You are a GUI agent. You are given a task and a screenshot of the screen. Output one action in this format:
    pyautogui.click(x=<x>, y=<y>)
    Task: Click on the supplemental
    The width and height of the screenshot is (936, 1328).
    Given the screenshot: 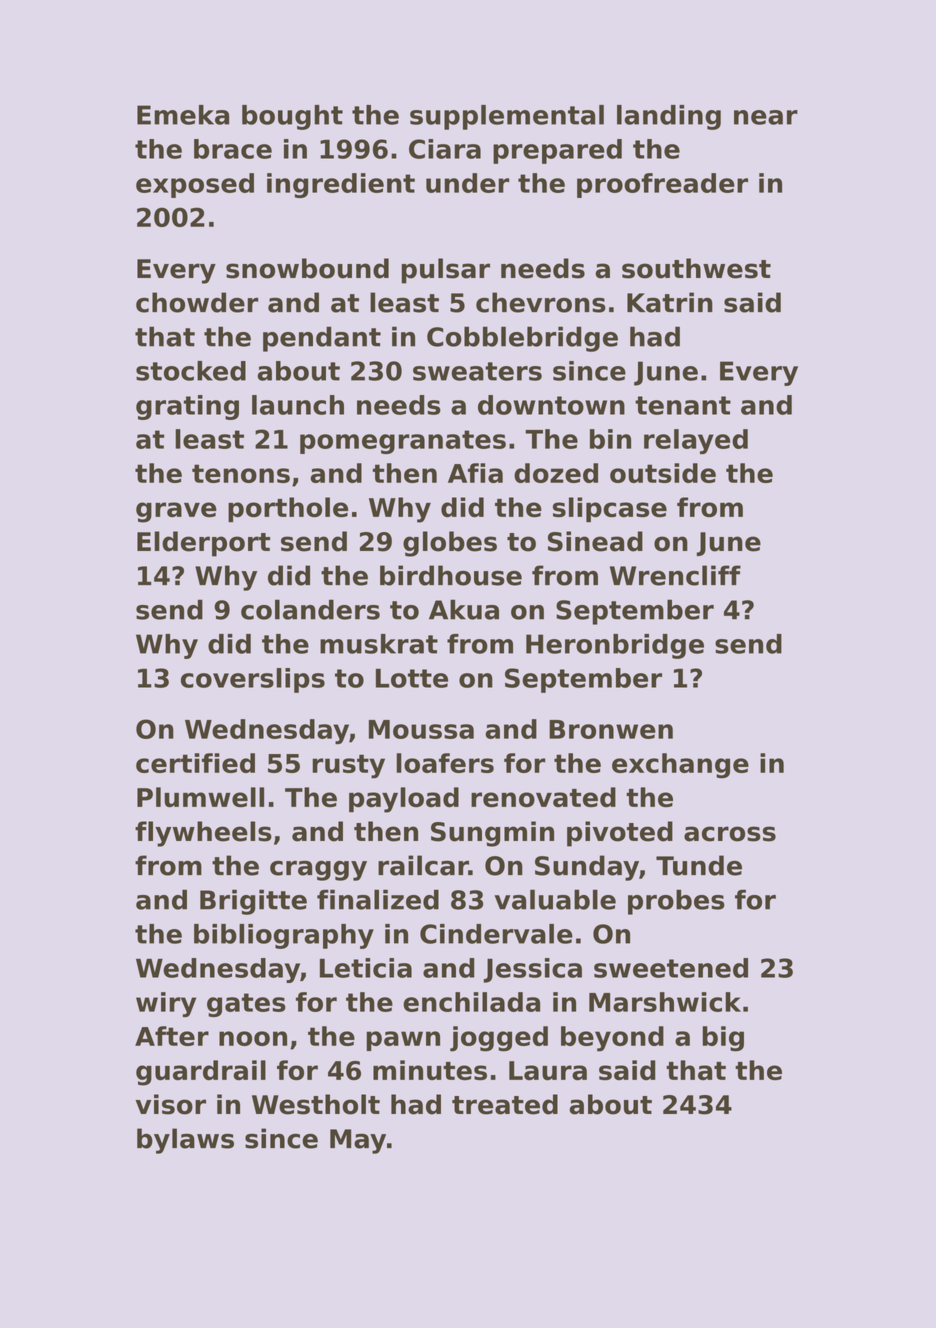 What is the action you would take?
    pyautogui.click(x=507, y=117)
